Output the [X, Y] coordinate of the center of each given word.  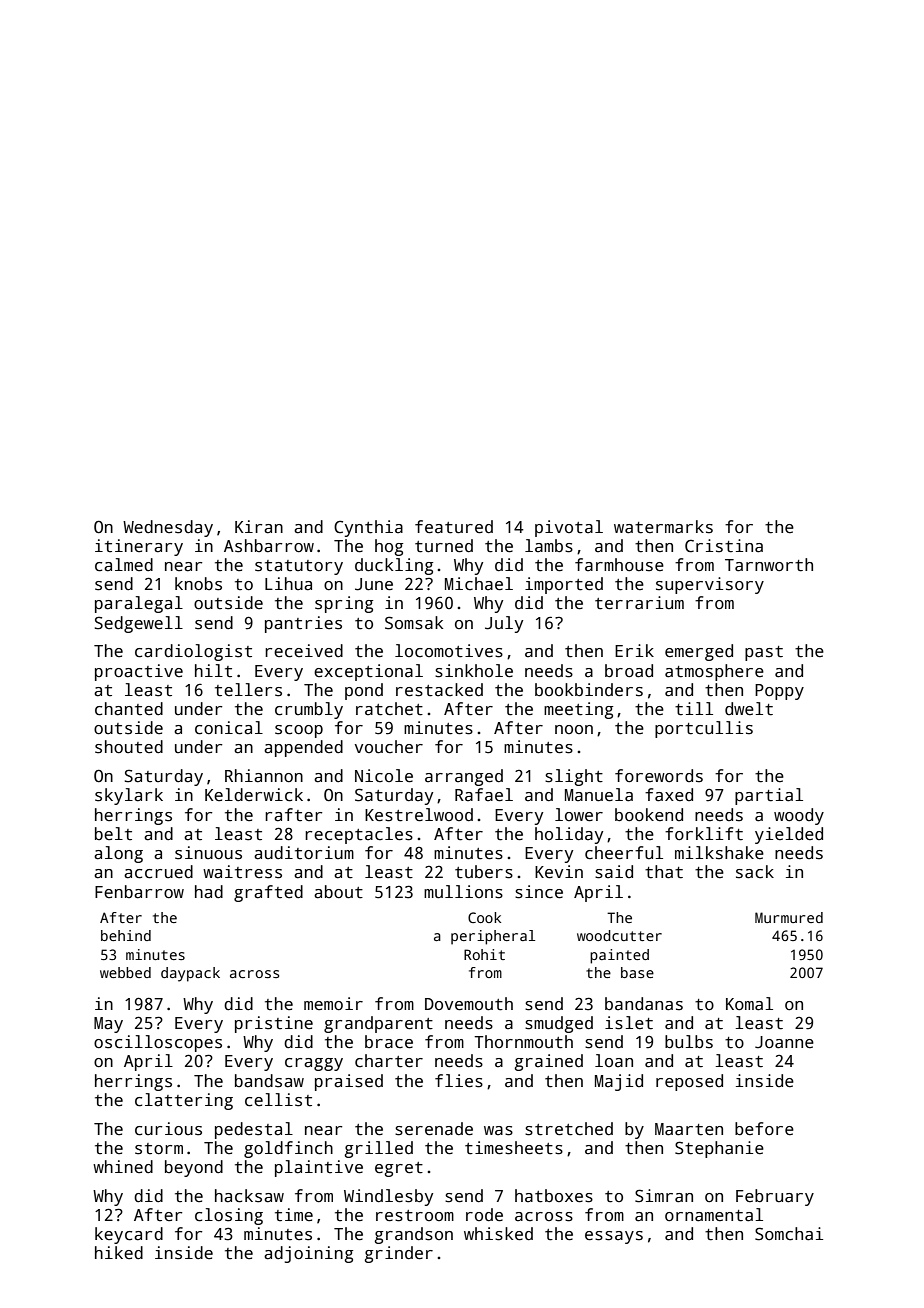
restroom [415, 1216]
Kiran [259, 527]
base [637, 972]
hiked [119, 1253]
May [108, 1025]
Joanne [784, 1042]
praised [349, 1082]
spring [344, 604]
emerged [699, 652]
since [539, 892]
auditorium [304, 853]
